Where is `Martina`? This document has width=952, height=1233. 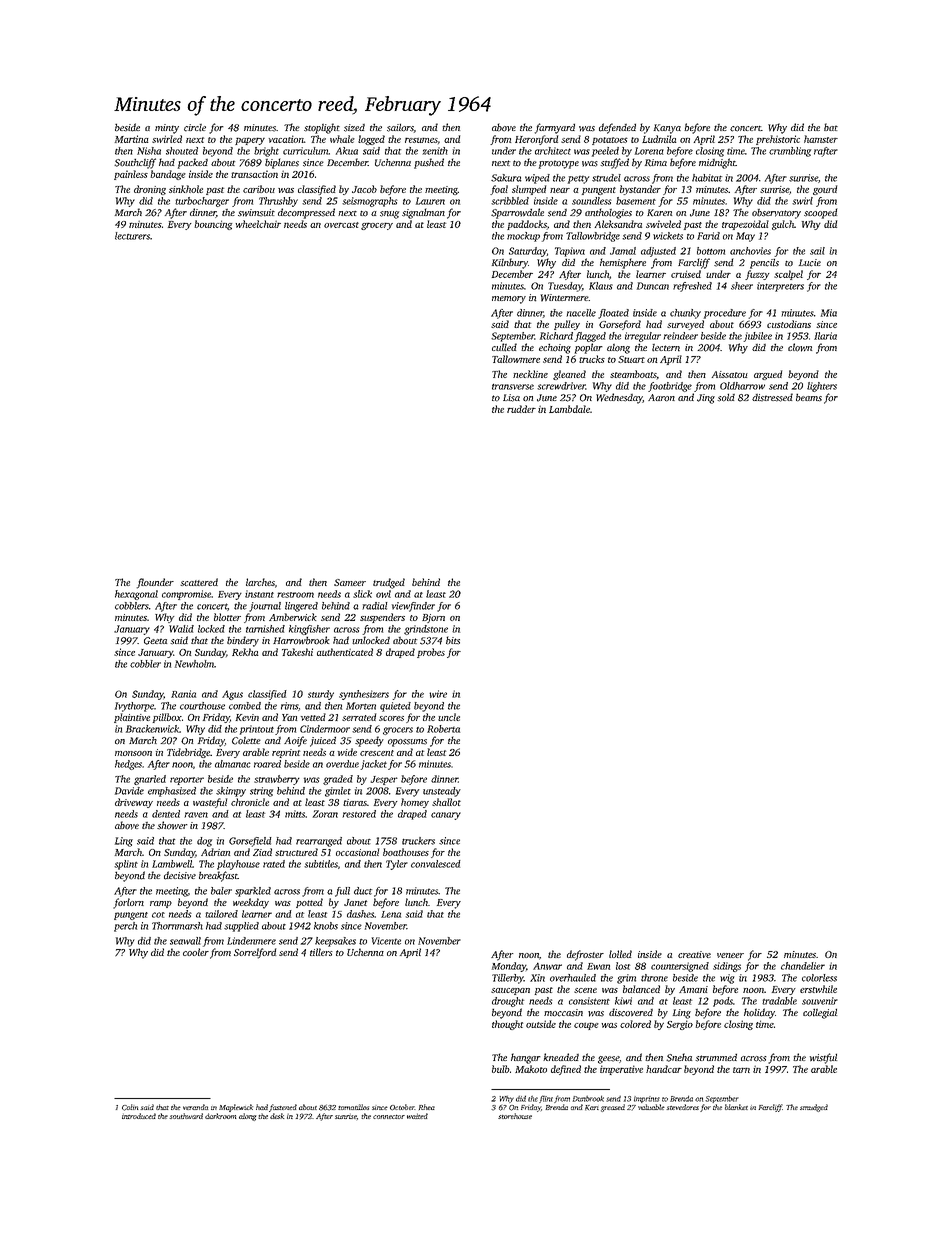 Martina is located at coordinates (132, 139).
